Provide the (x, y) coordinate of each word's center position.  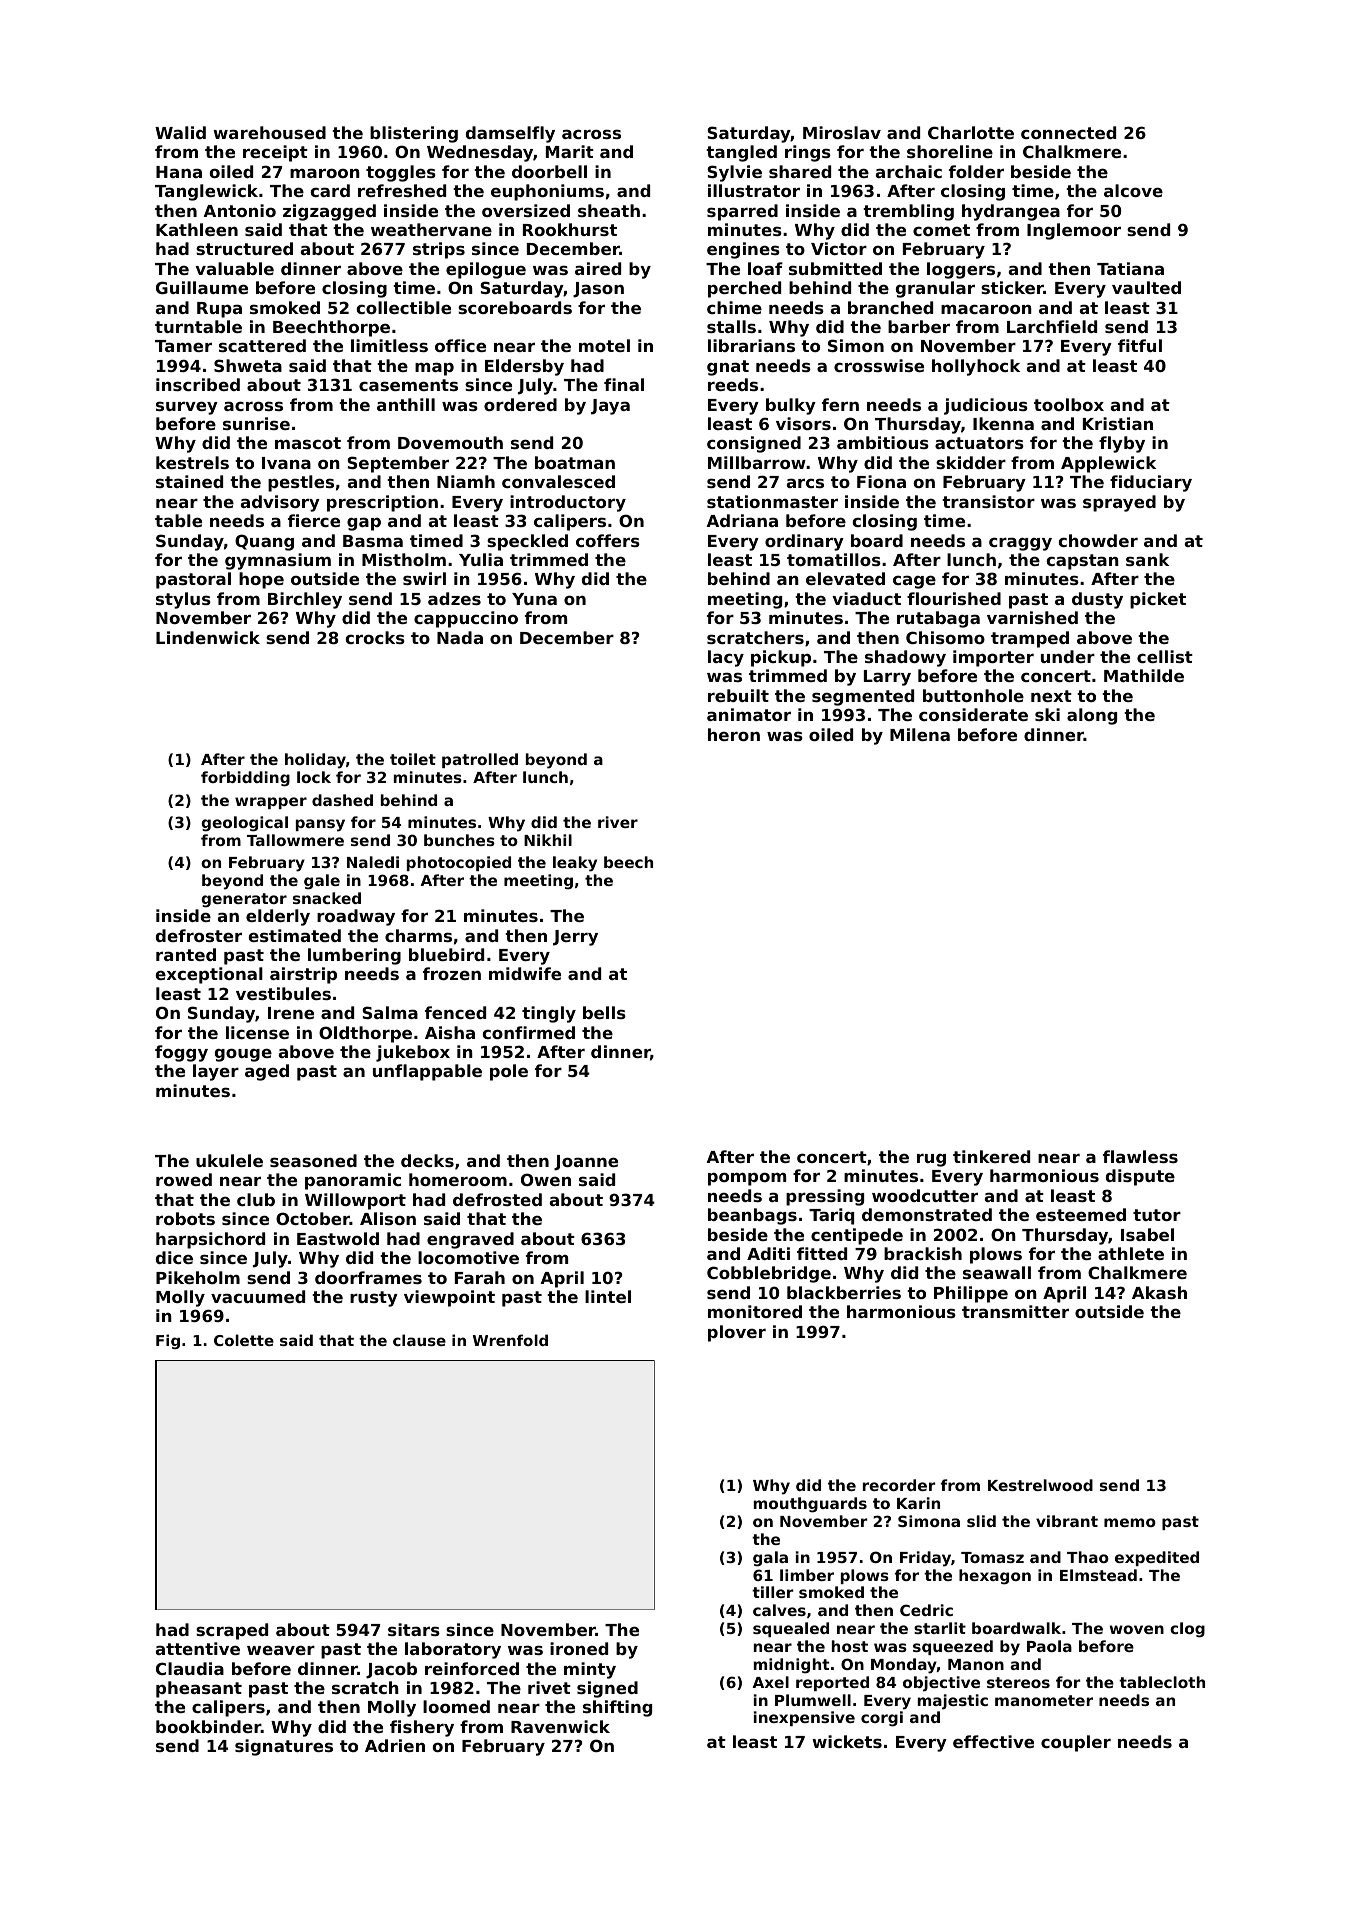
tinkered (991, 1156)
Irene (291, 1013)
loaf (765, 268)
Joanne (586, 1163)
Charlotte (971, 132)
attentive (198, 1648)
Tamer (183, 346)
